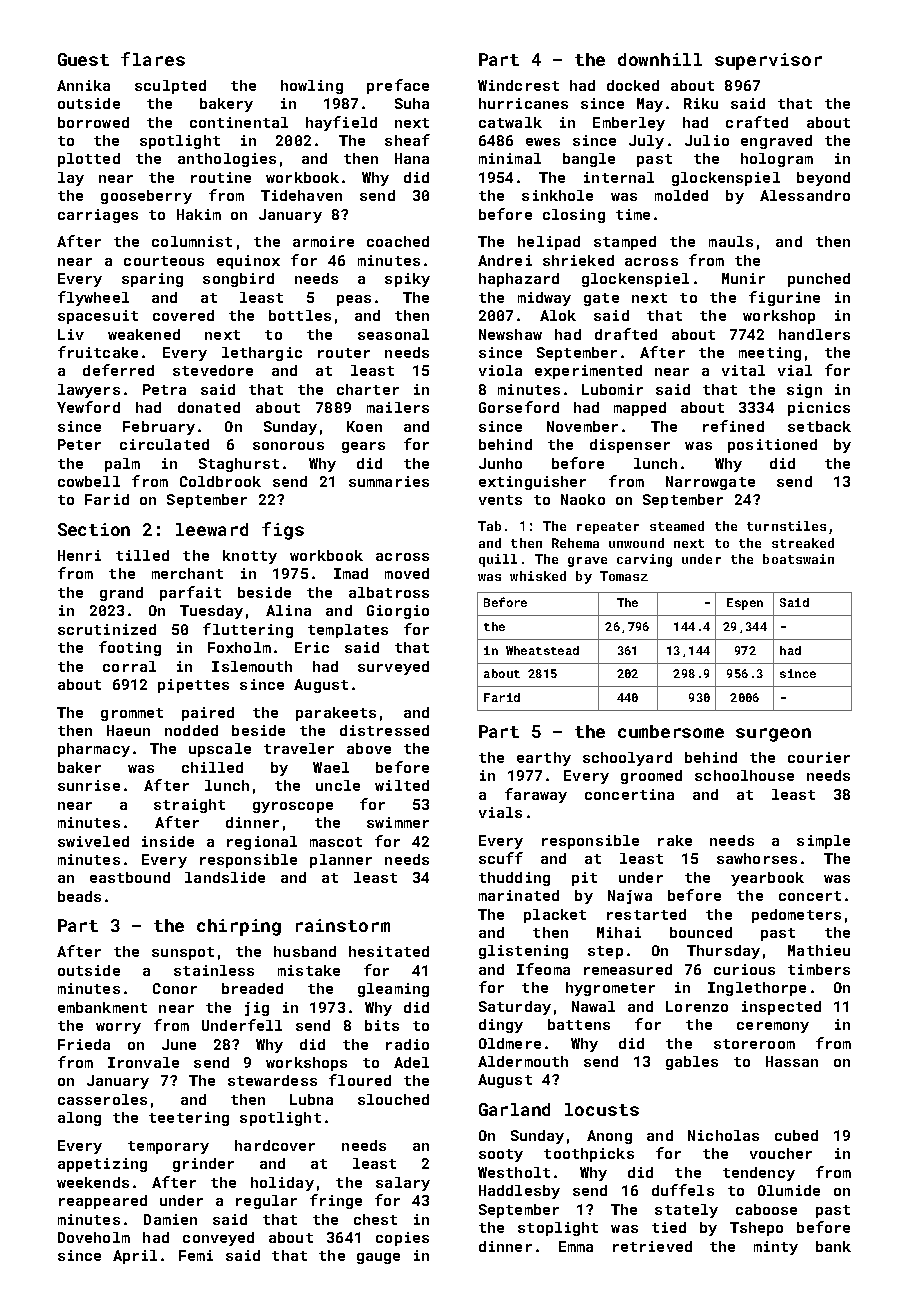  I want to click on gables, so click(692, 1063).
